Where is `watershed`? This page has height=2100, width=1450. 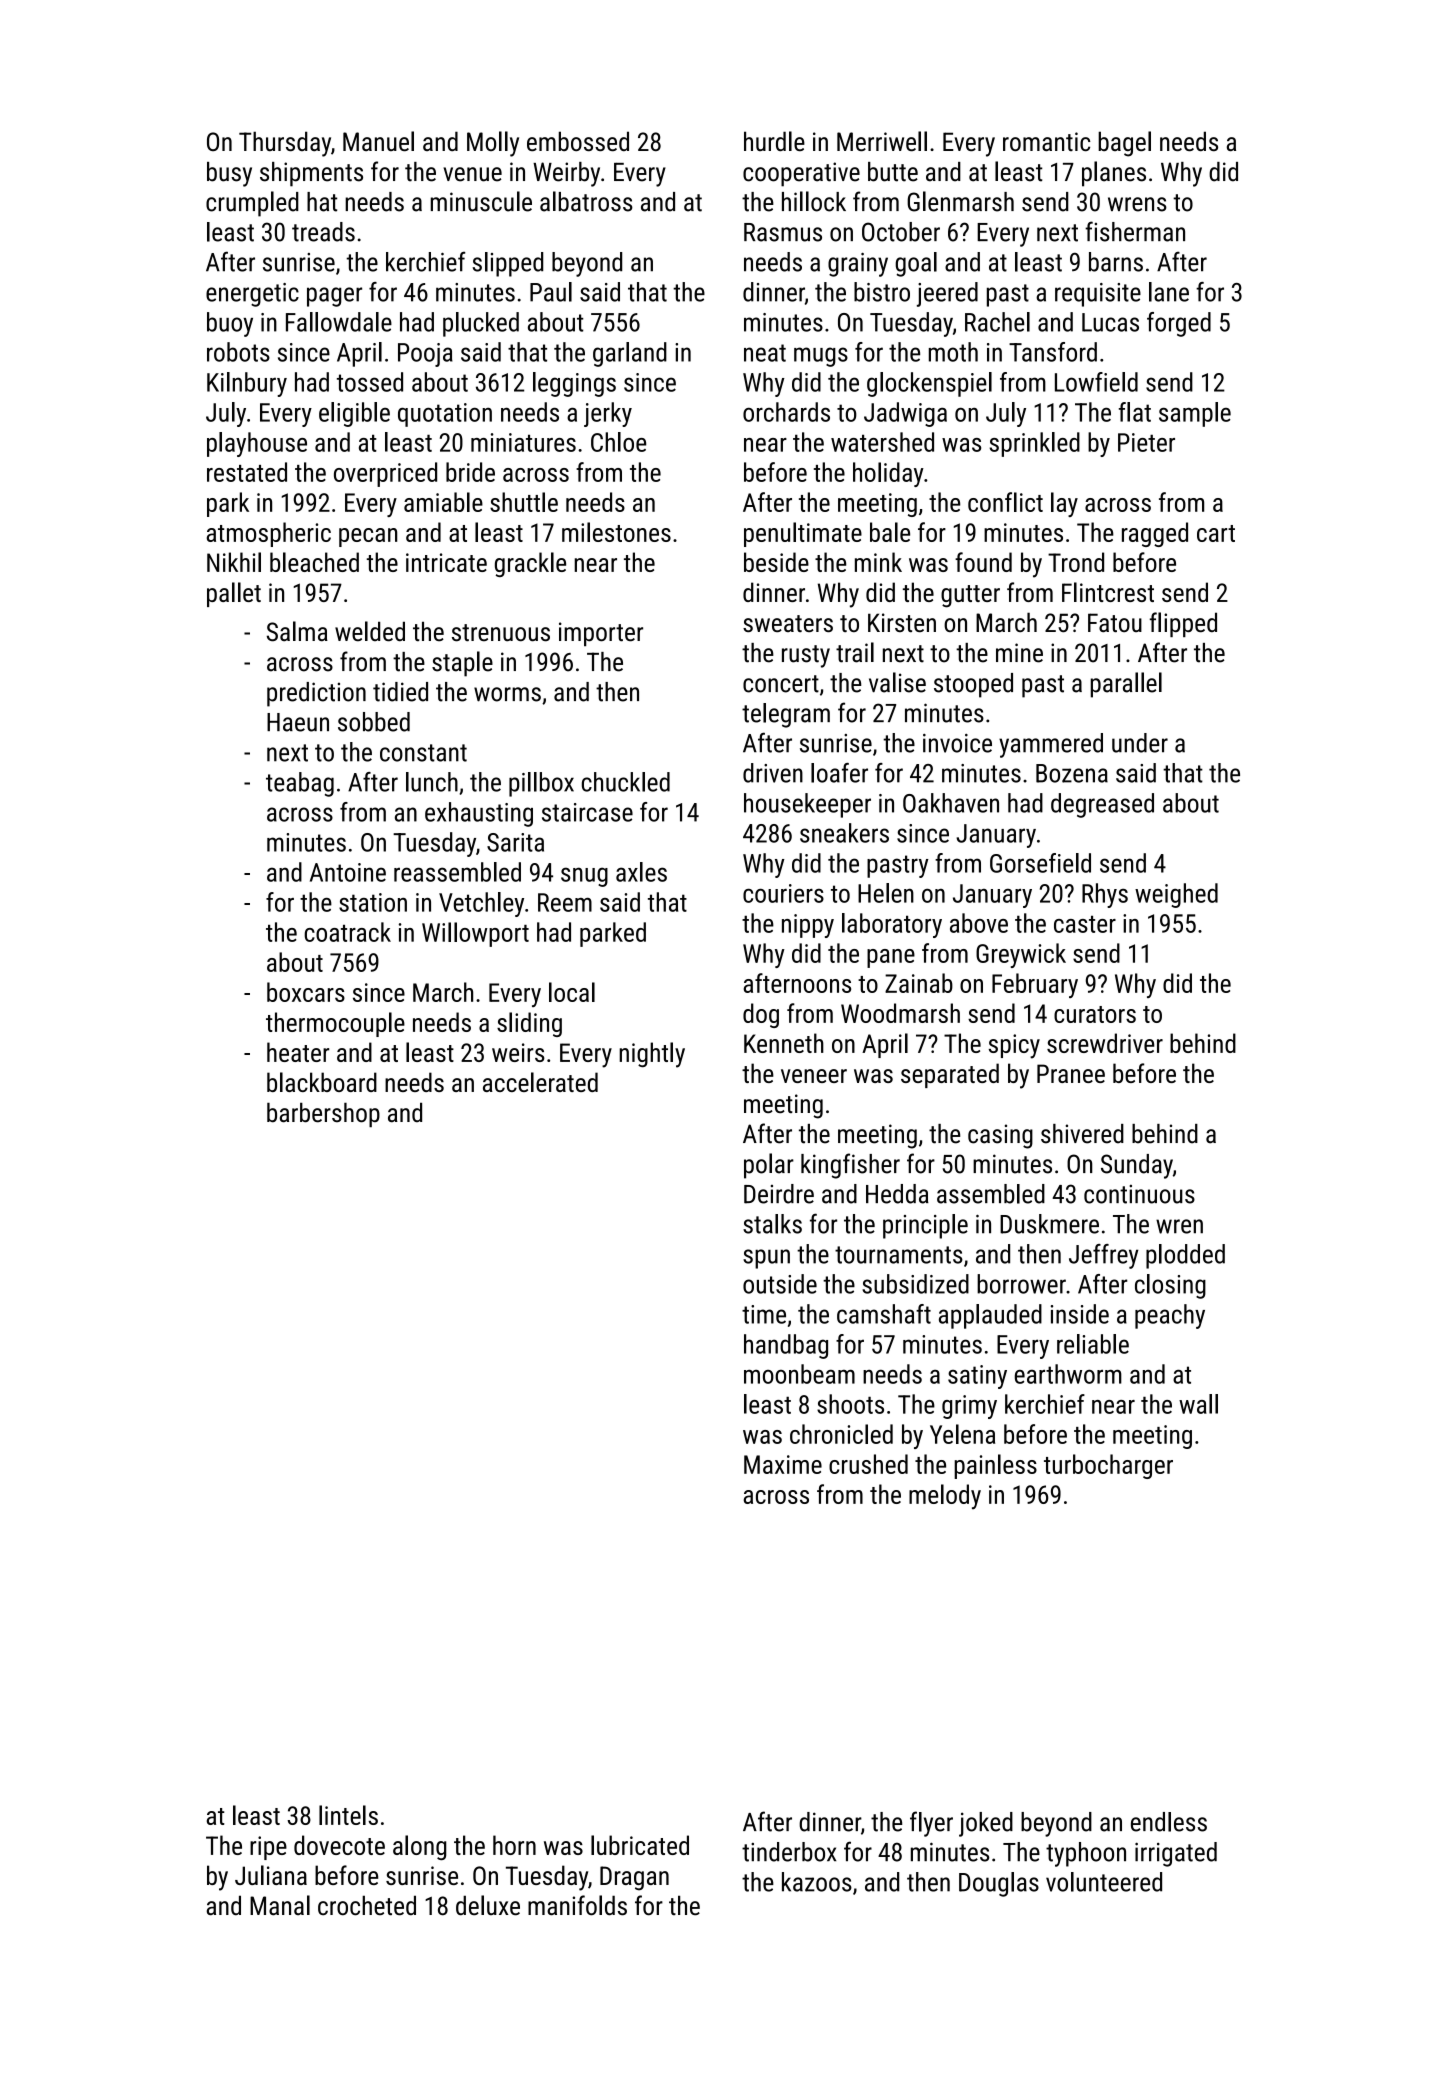 watershed is located at coordinates (882, 442).
